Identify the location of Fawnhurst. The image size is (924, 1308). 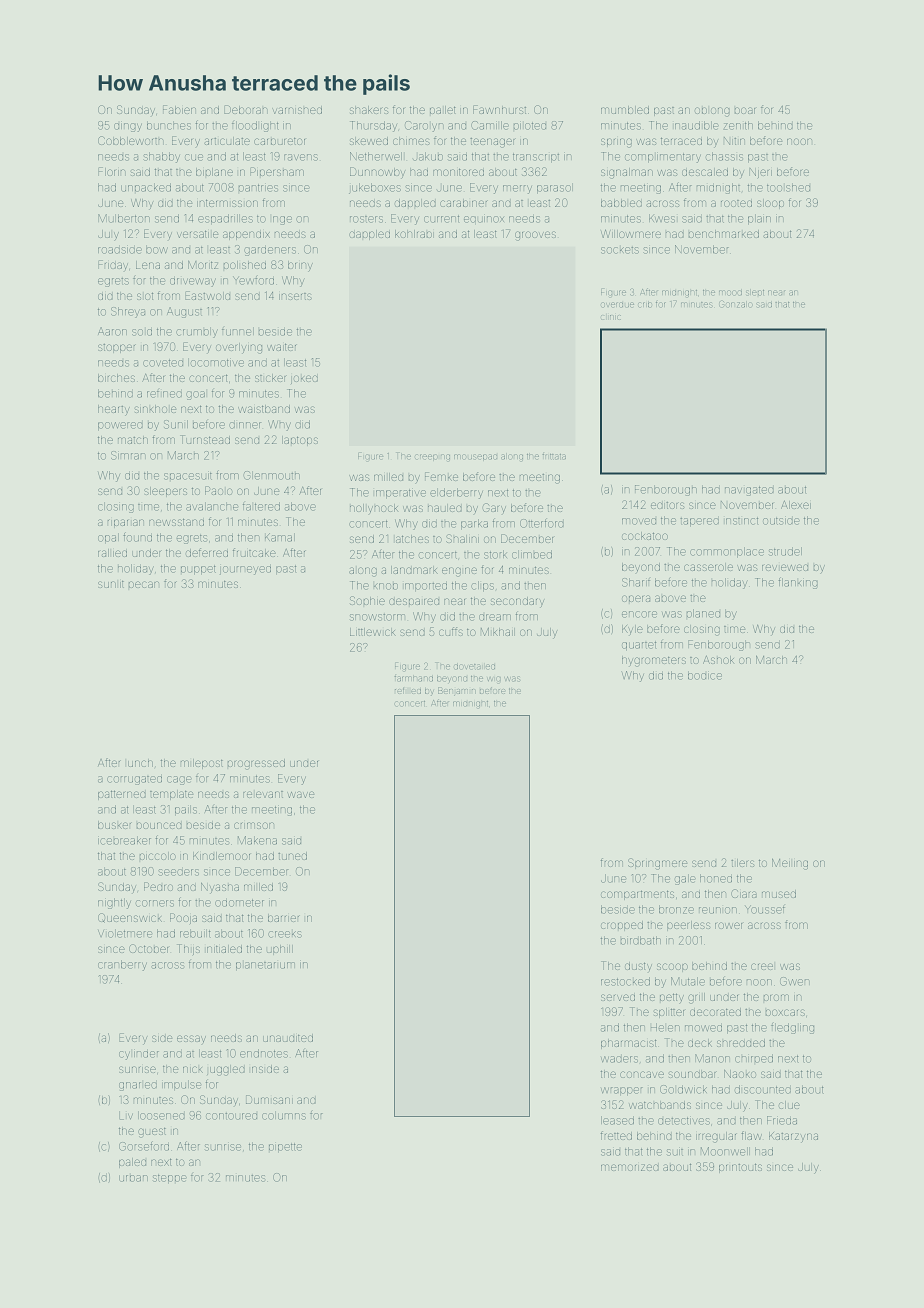
(499, 109).
